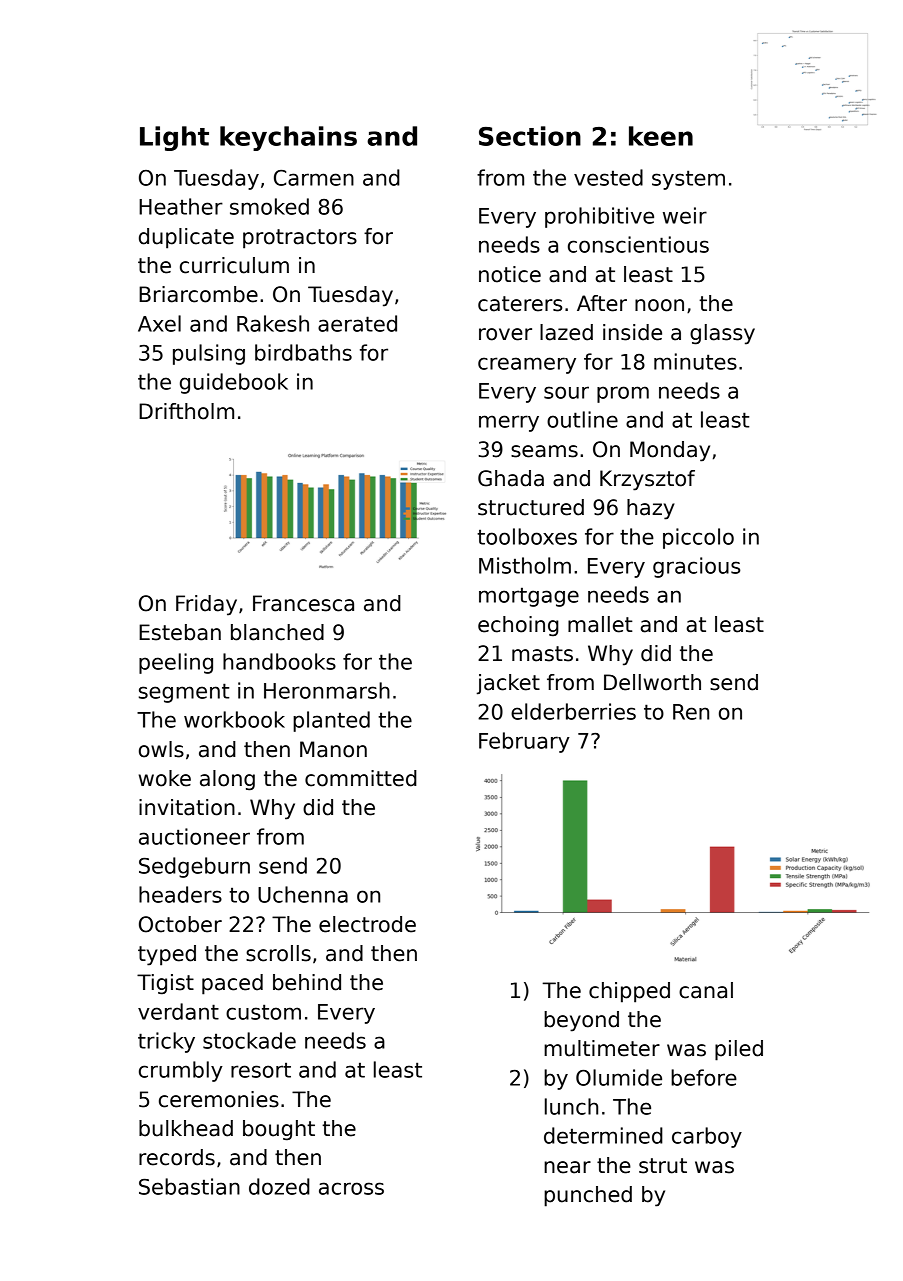  Describe the element at coordinates (279, 1186) in the document. I see `dozed` at that location.
